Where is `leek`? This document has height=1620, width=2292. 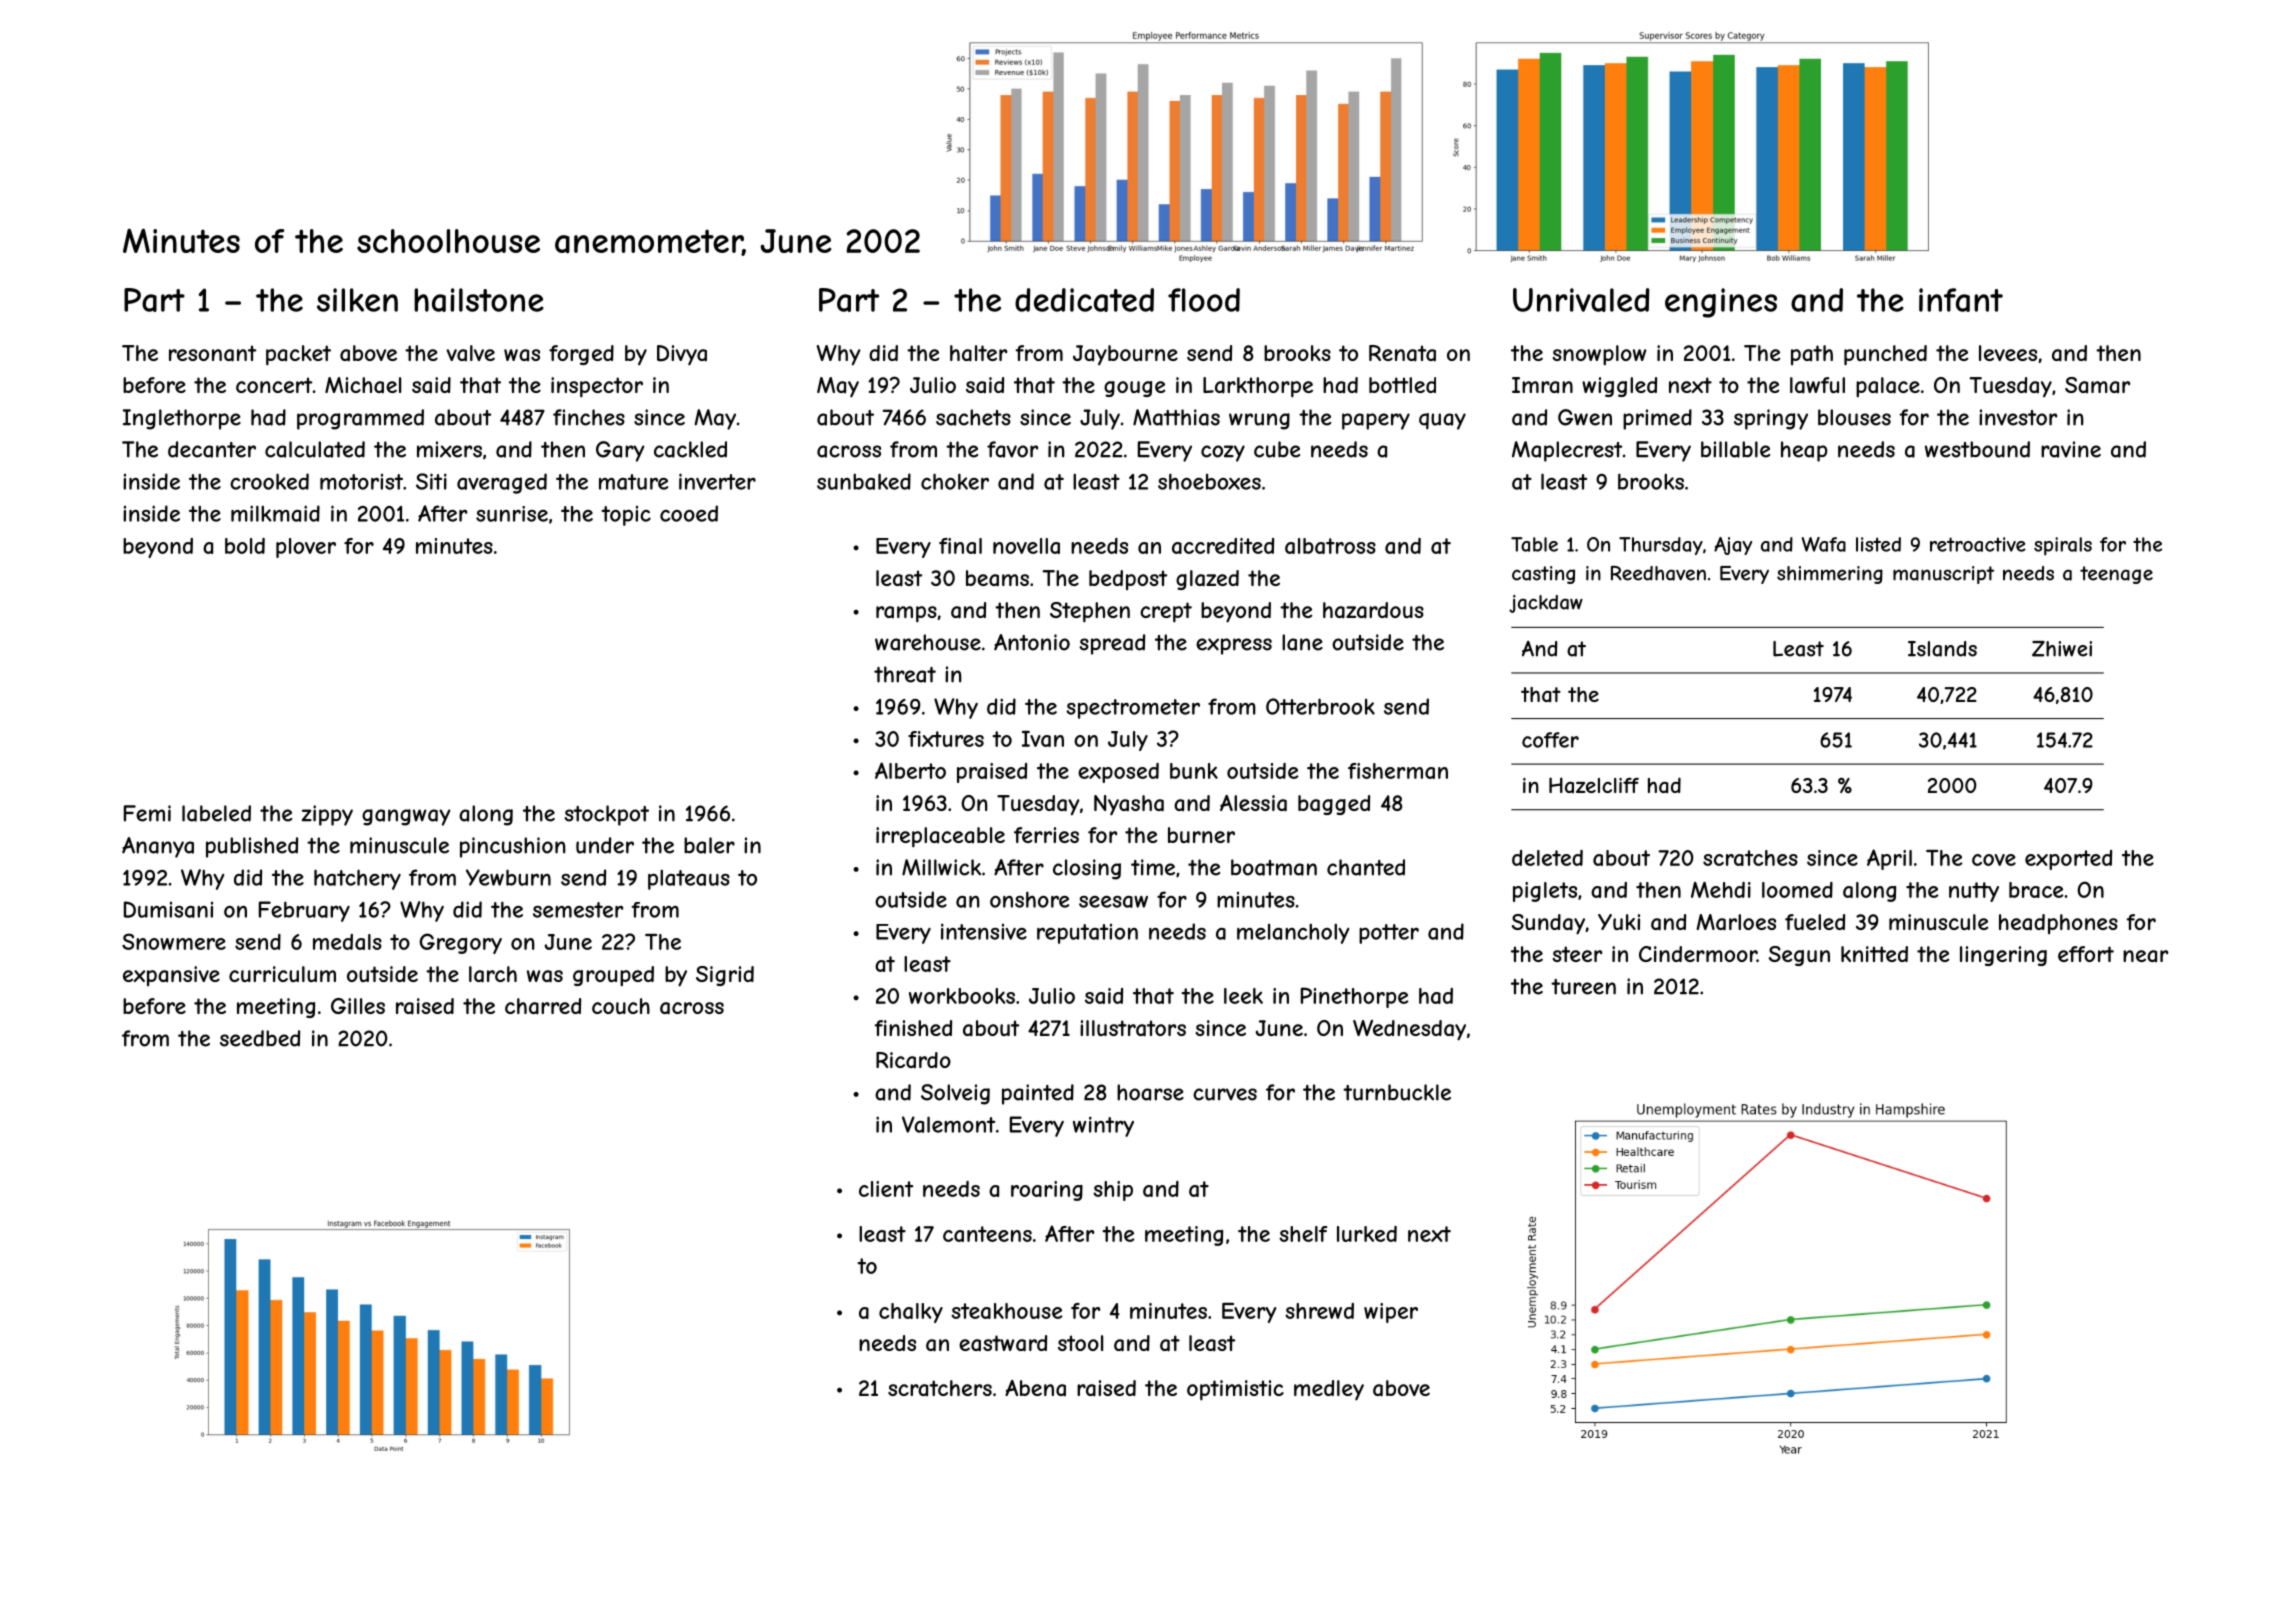 leek is located at coordinates (1243, 996).
